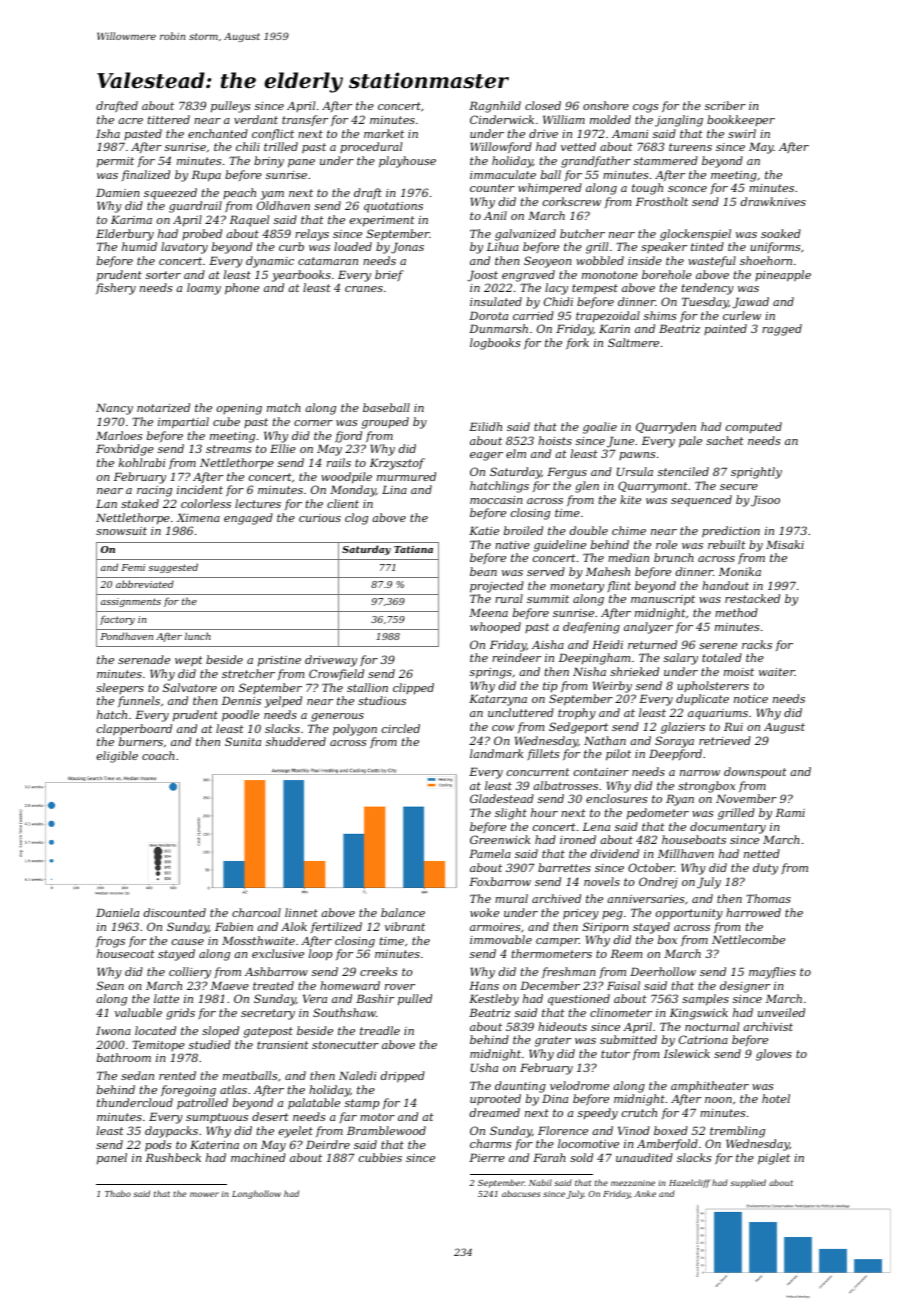 The image size is (908, 1316). I want to click on Lihua, so click(503, 246).
